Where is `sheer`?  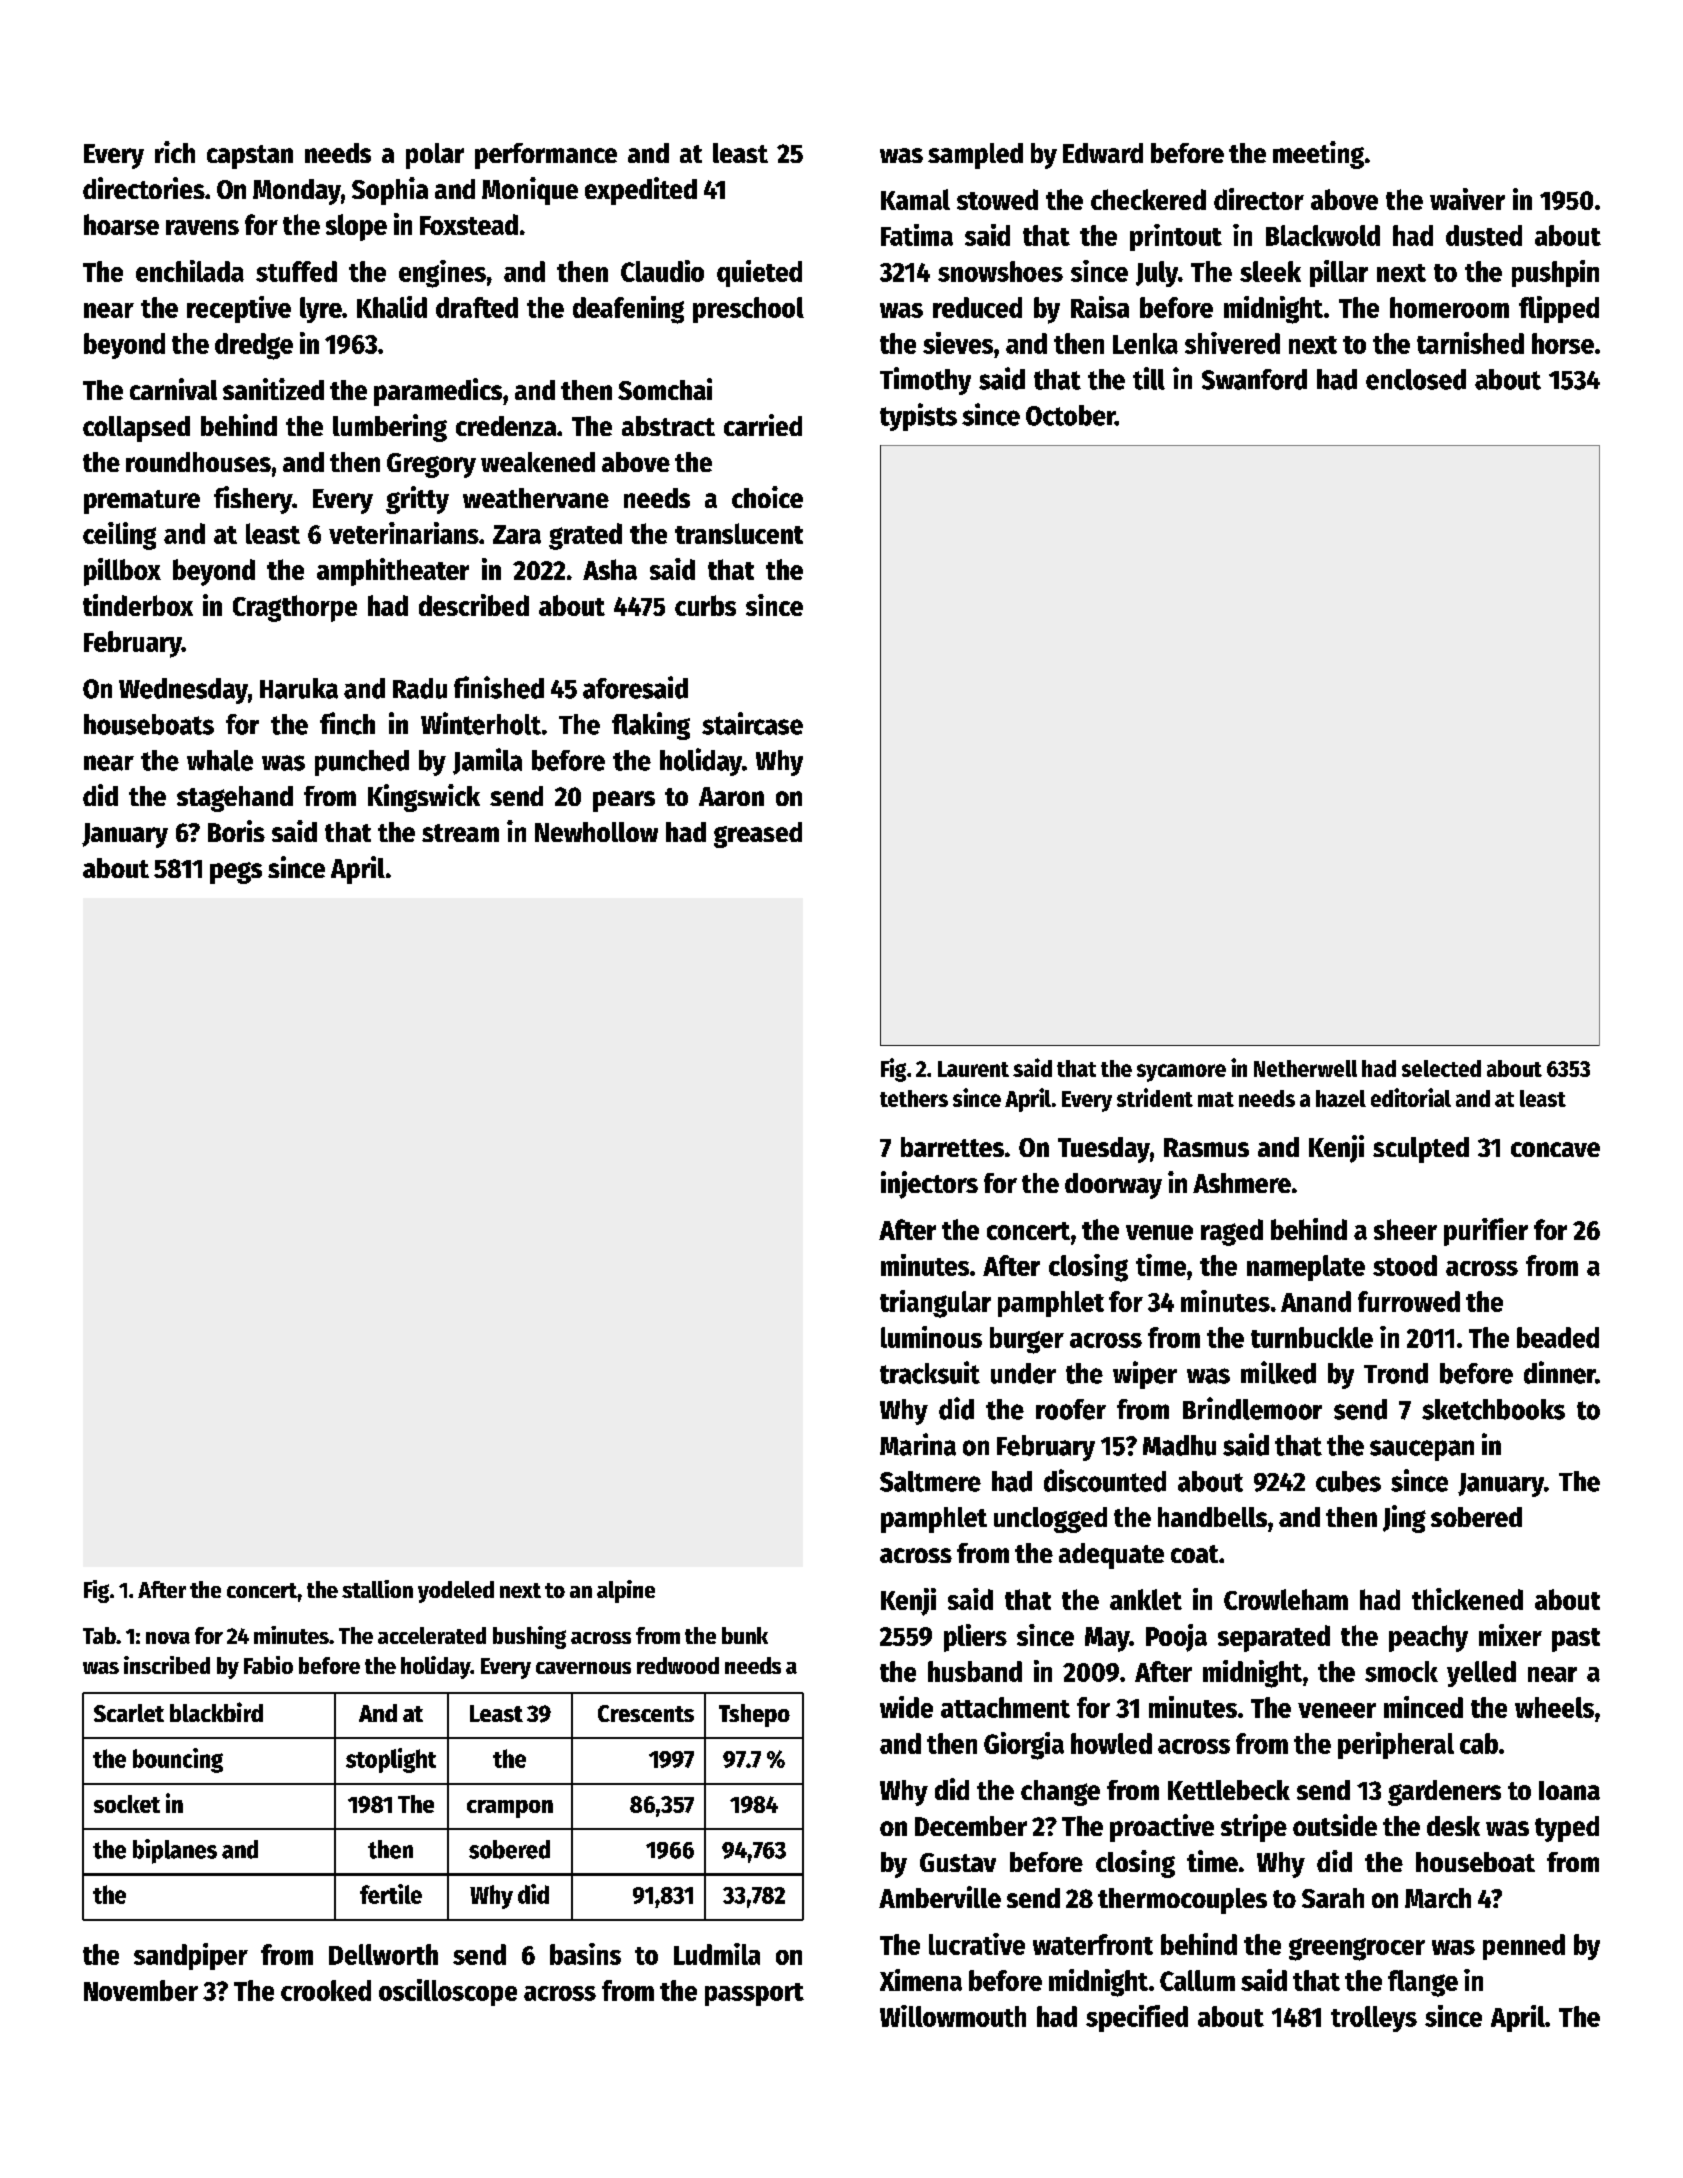 sheer is located at coordinates (1405, 1229).
